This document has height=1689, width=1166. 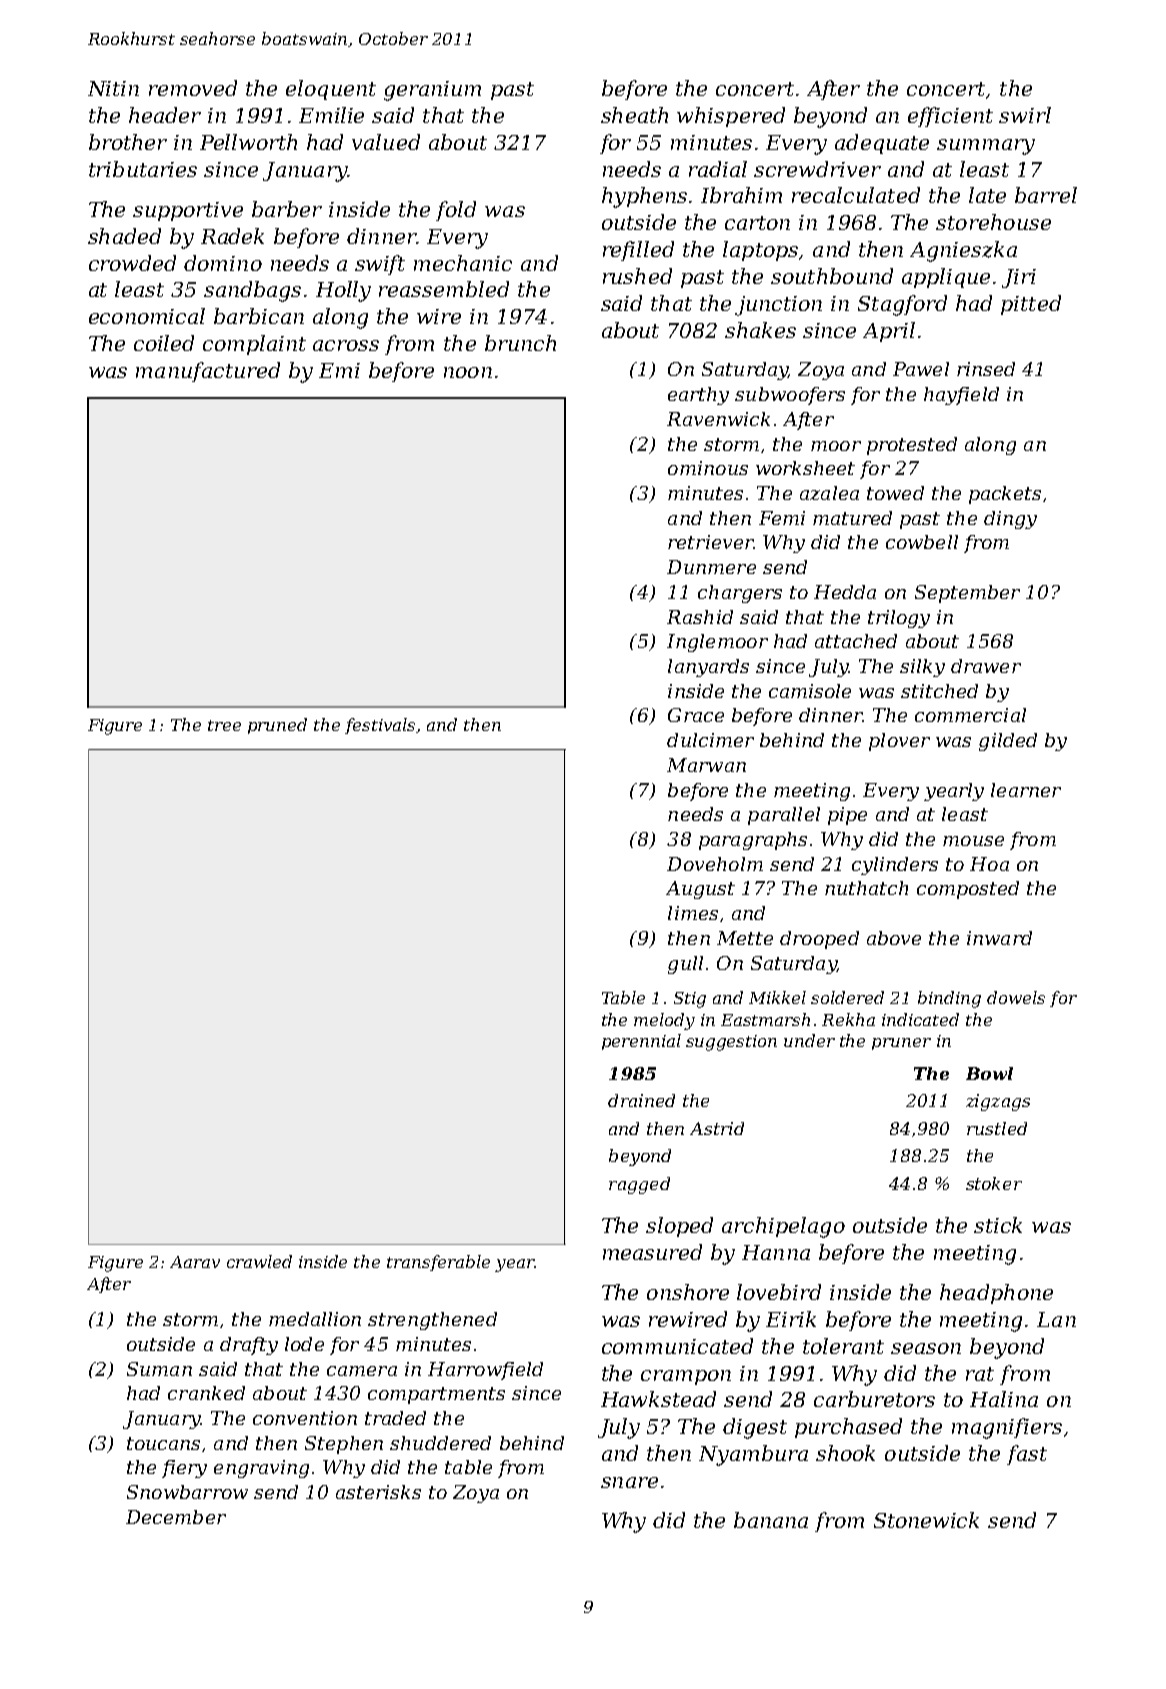 What do you see at coordinates (993, 222) in the document?
I see `storehouse` at bounding box center [993, 222].
